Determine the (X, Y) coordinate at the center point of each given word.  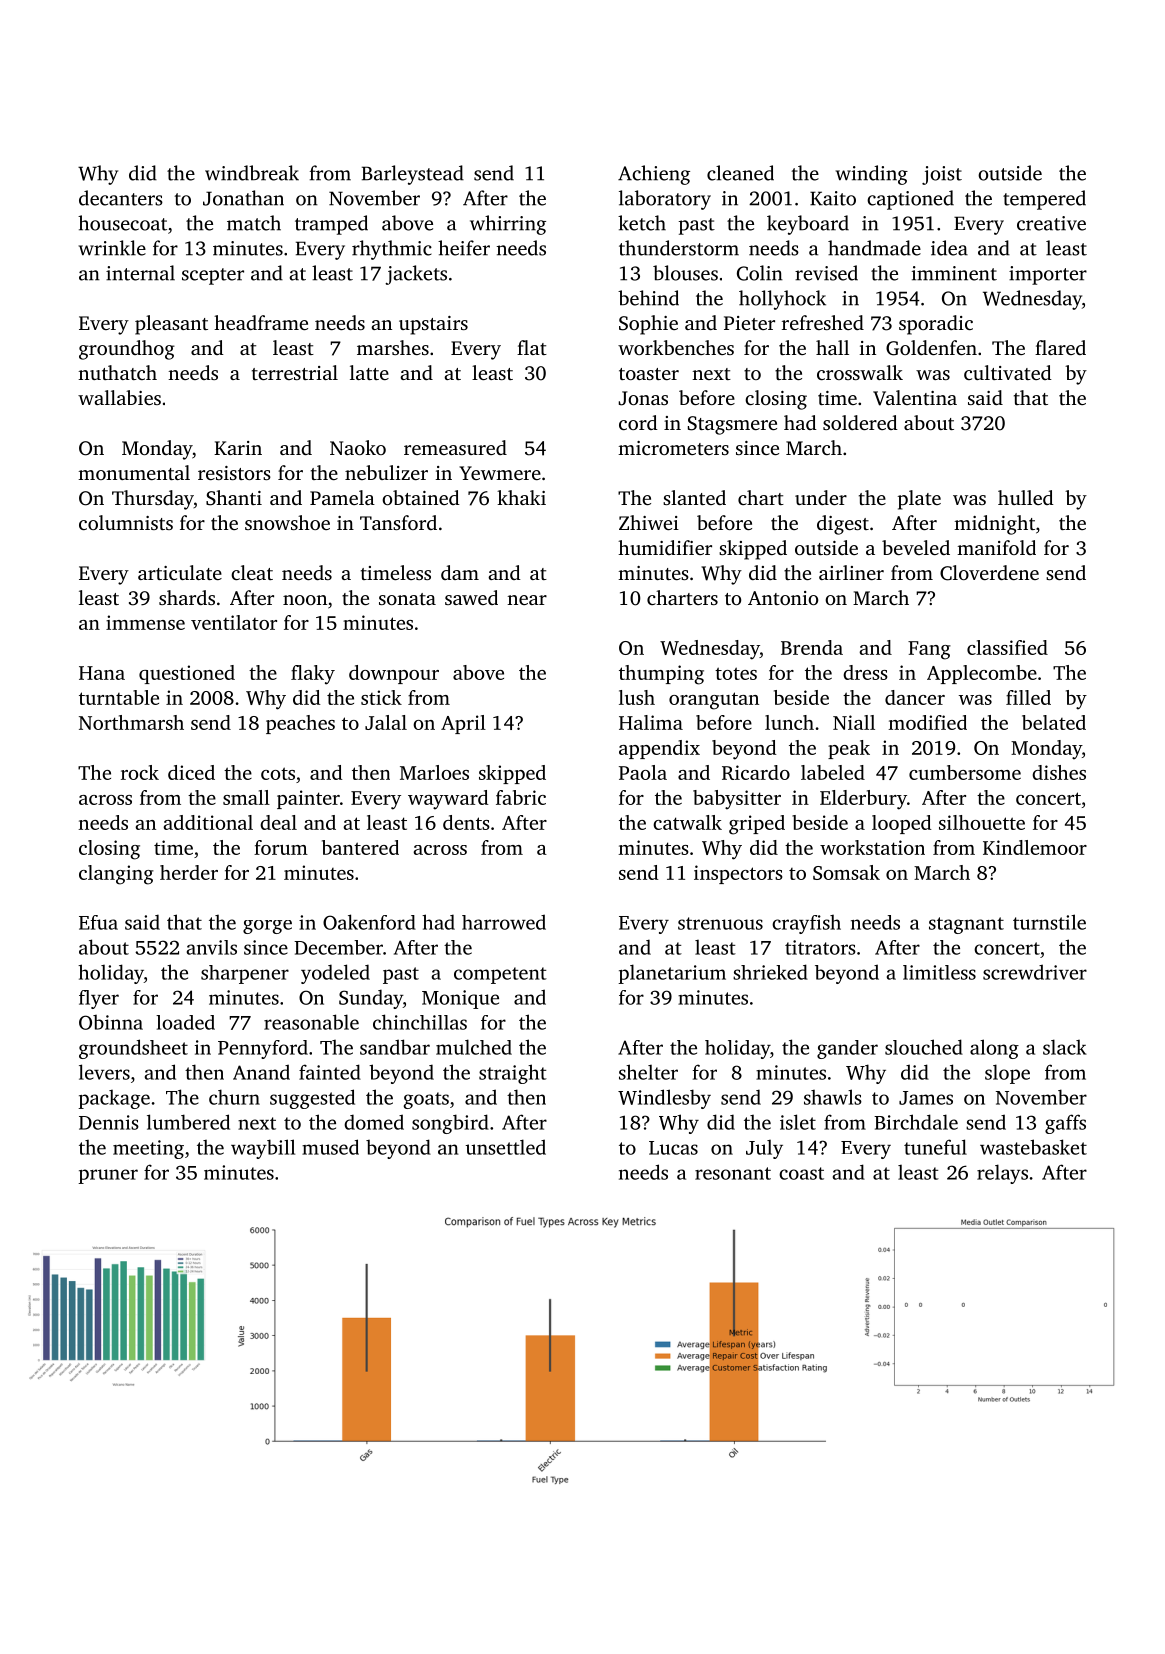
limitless (939, 972)
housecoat (122, 223)
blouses (685, 273)
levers (104, 1072)
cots (278, 773)
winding (872, 175)
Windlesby (664, 1099)
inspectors (738, 874)
